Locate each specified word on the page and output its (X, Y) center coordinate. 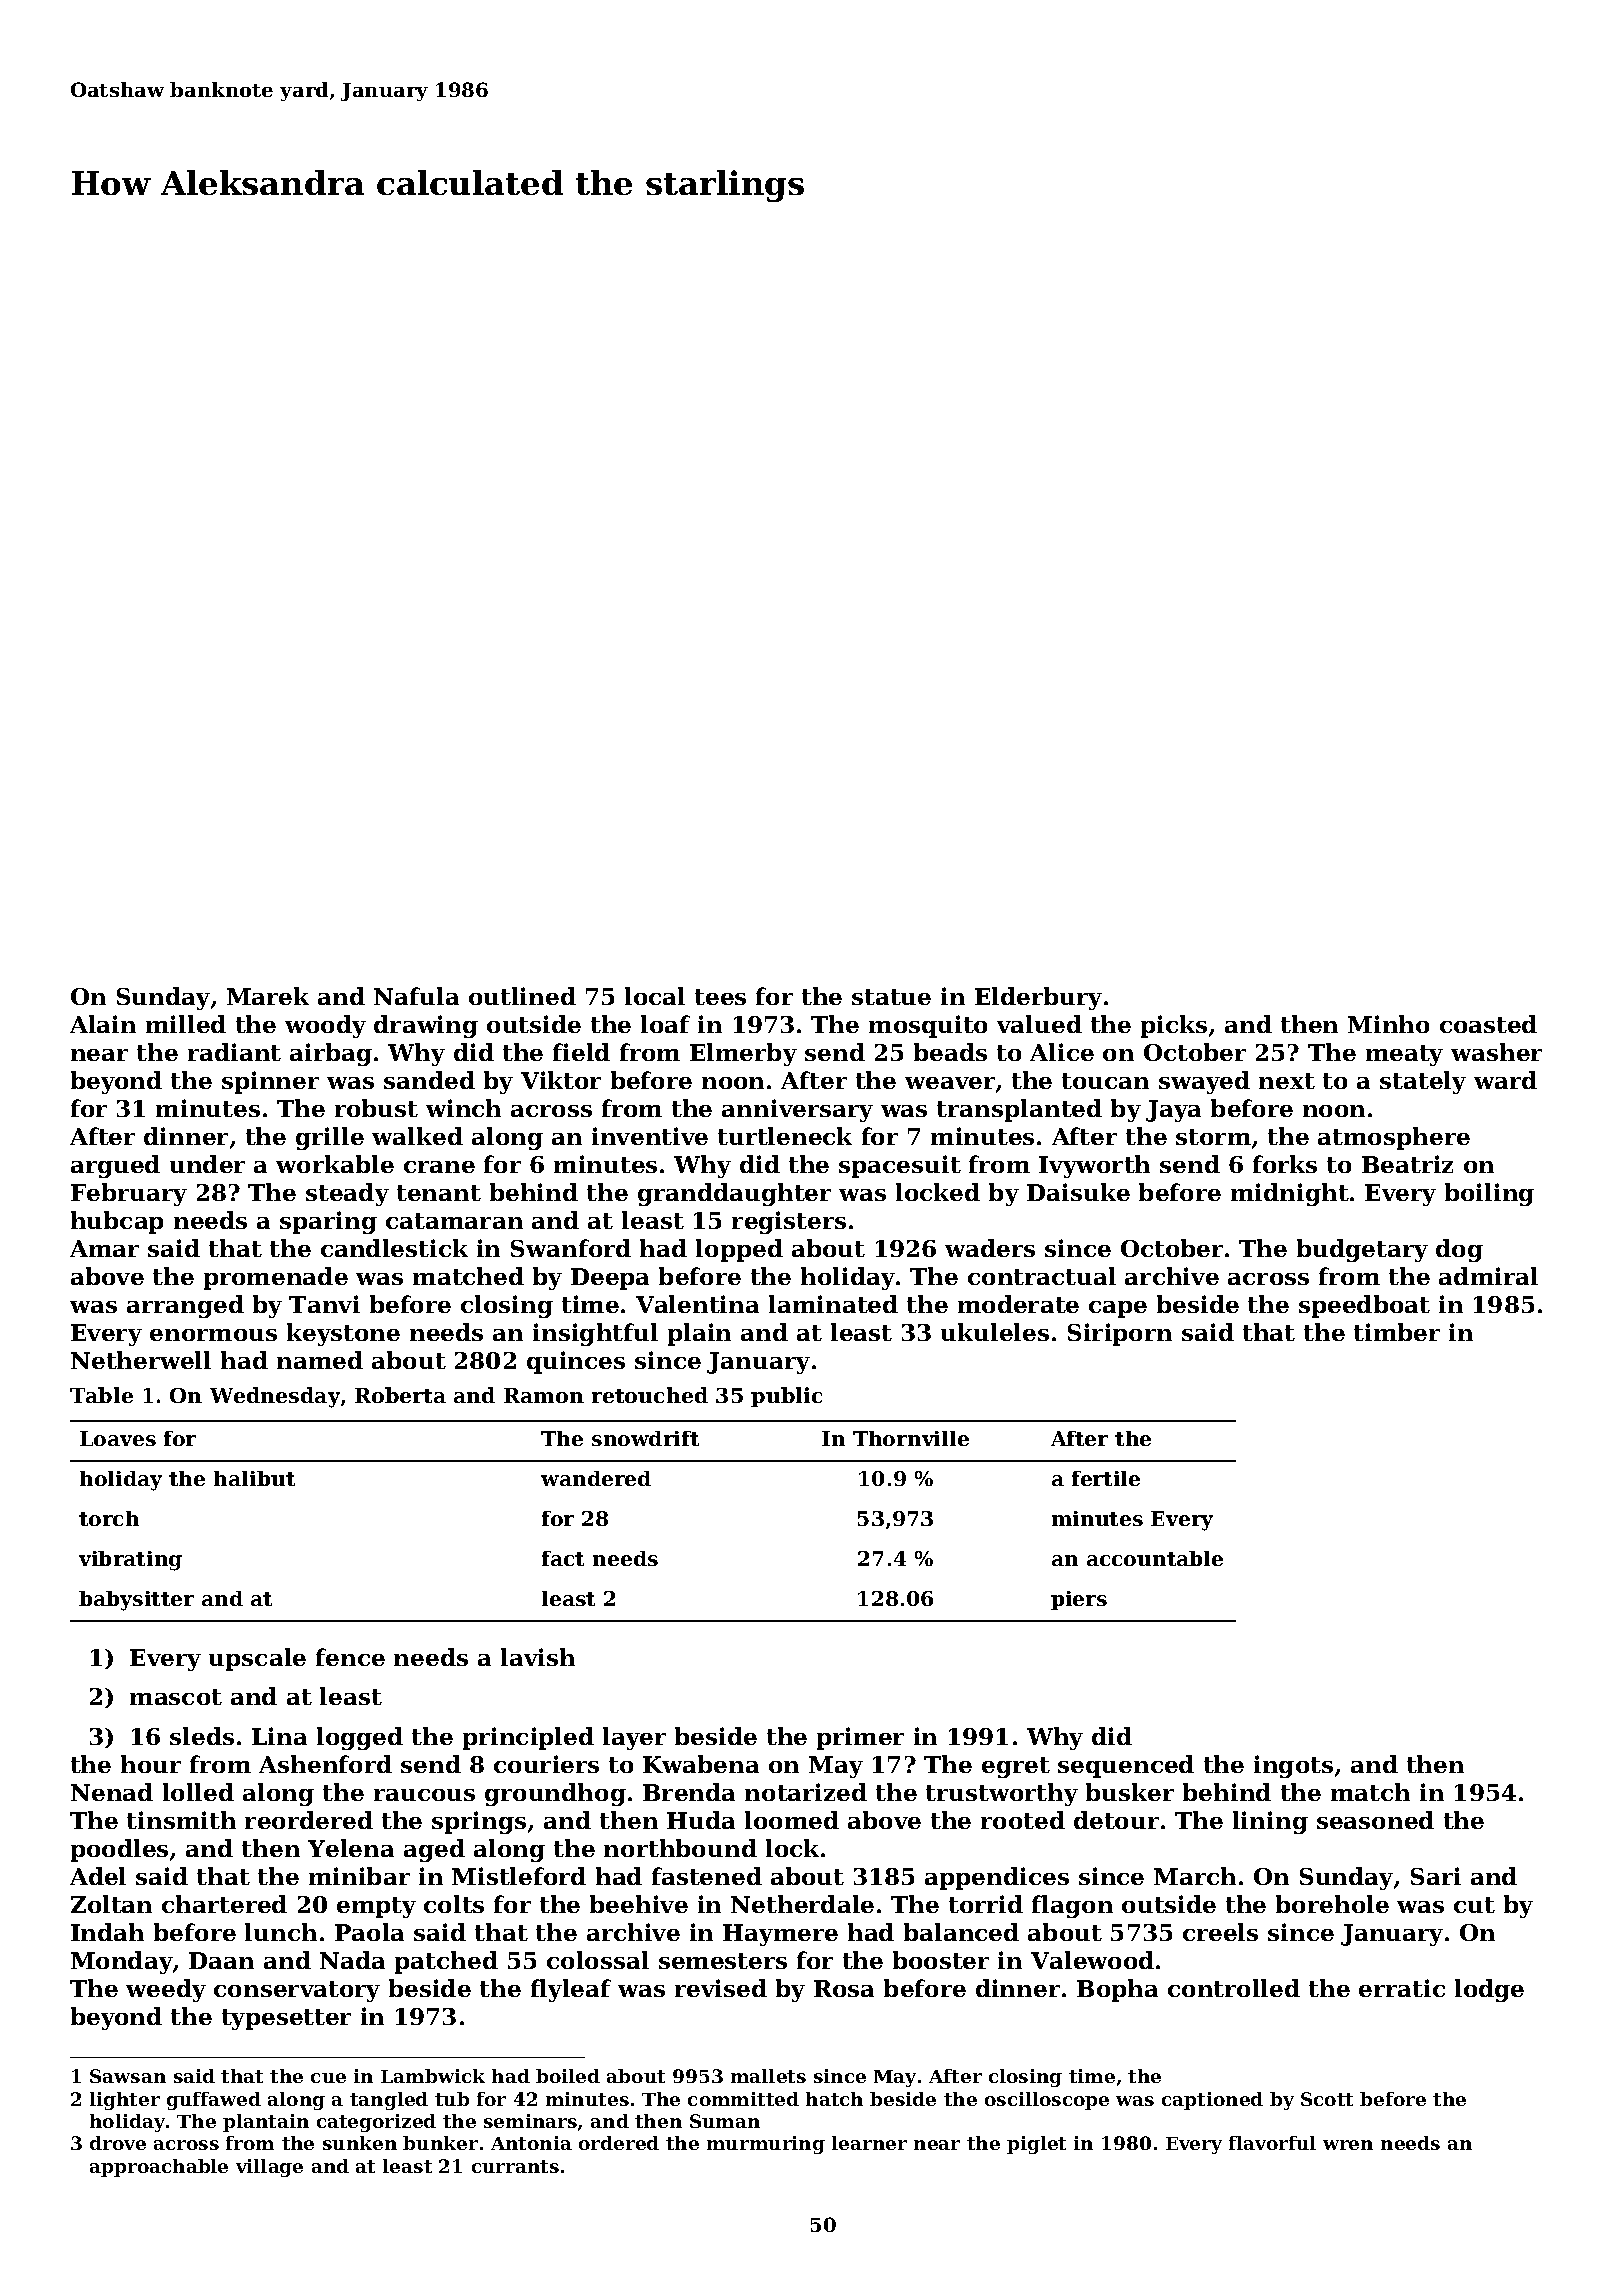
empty (376, 1907)
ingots (1293, 1766)
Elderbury (1038, 998)
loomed (792, 1820)
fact (563, 1558)
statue (891, 997)
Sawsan (128, 2076)
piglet (1036, 2145)
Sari (1436, 1876)
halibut (254, 1478)
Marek (268, 996)
